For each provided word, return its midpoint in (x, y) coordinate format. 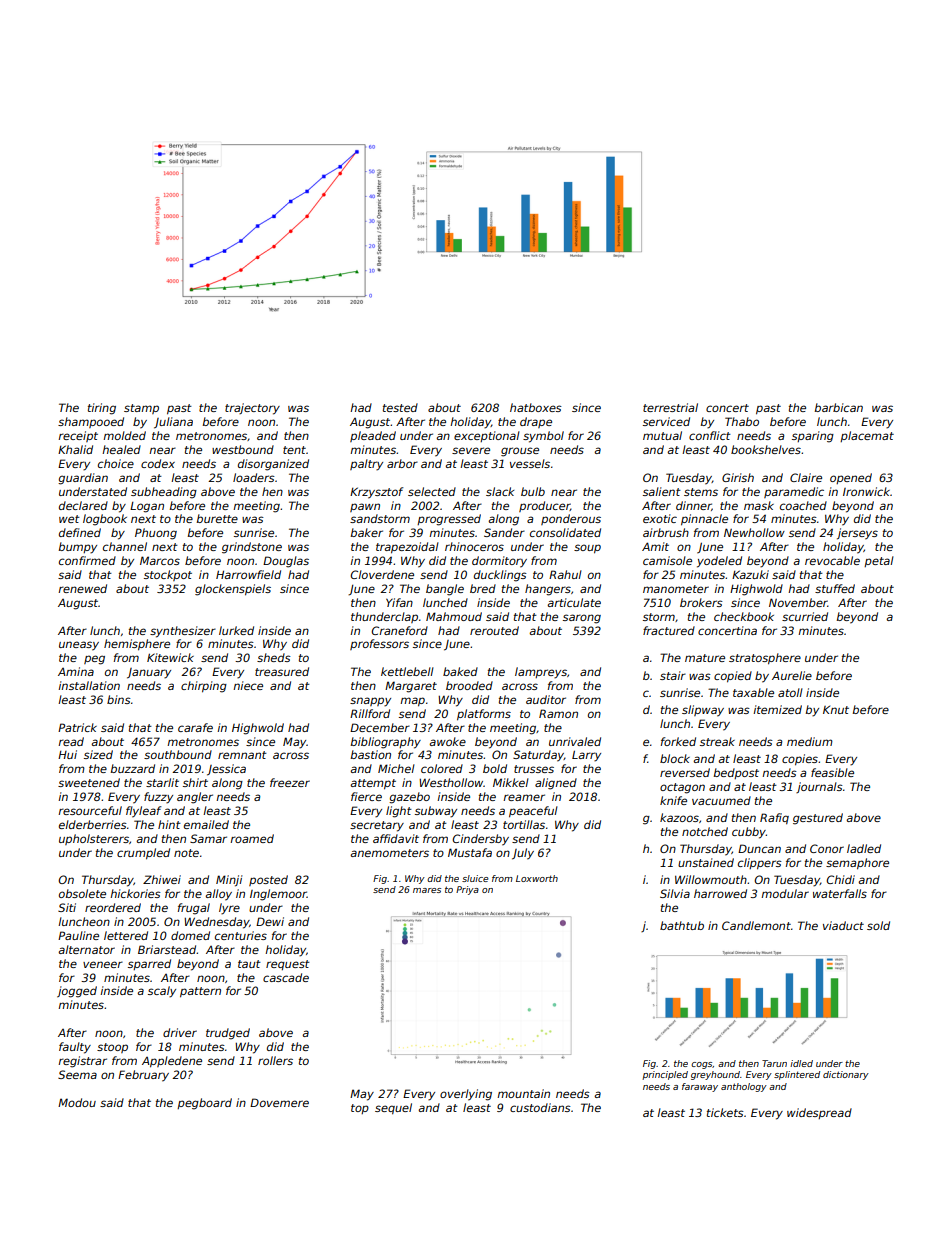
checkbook (744, 616)
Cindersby (480, 840)
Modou (77, 1102)
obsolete (82, 893)
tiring (102, 409)
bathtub (682, 925)
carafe (195, 727)
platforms (484, 715)
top (360, 1109)
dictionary (846, 1075)
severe (471, 450)
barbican (838, 407)
